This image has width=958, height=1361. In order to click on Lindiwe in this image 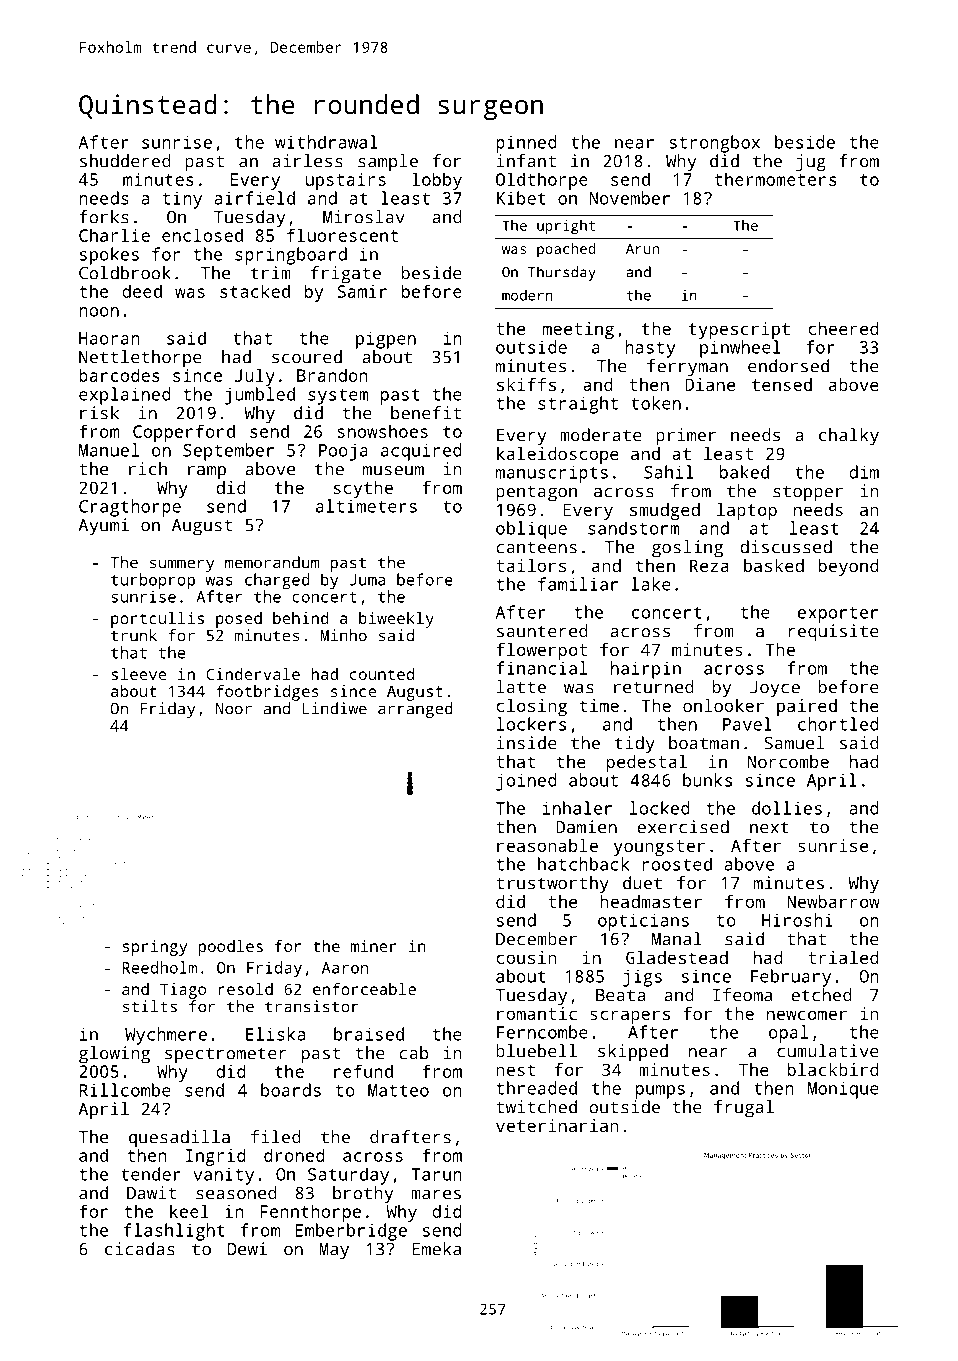, I will do `click(335, 708)`.
